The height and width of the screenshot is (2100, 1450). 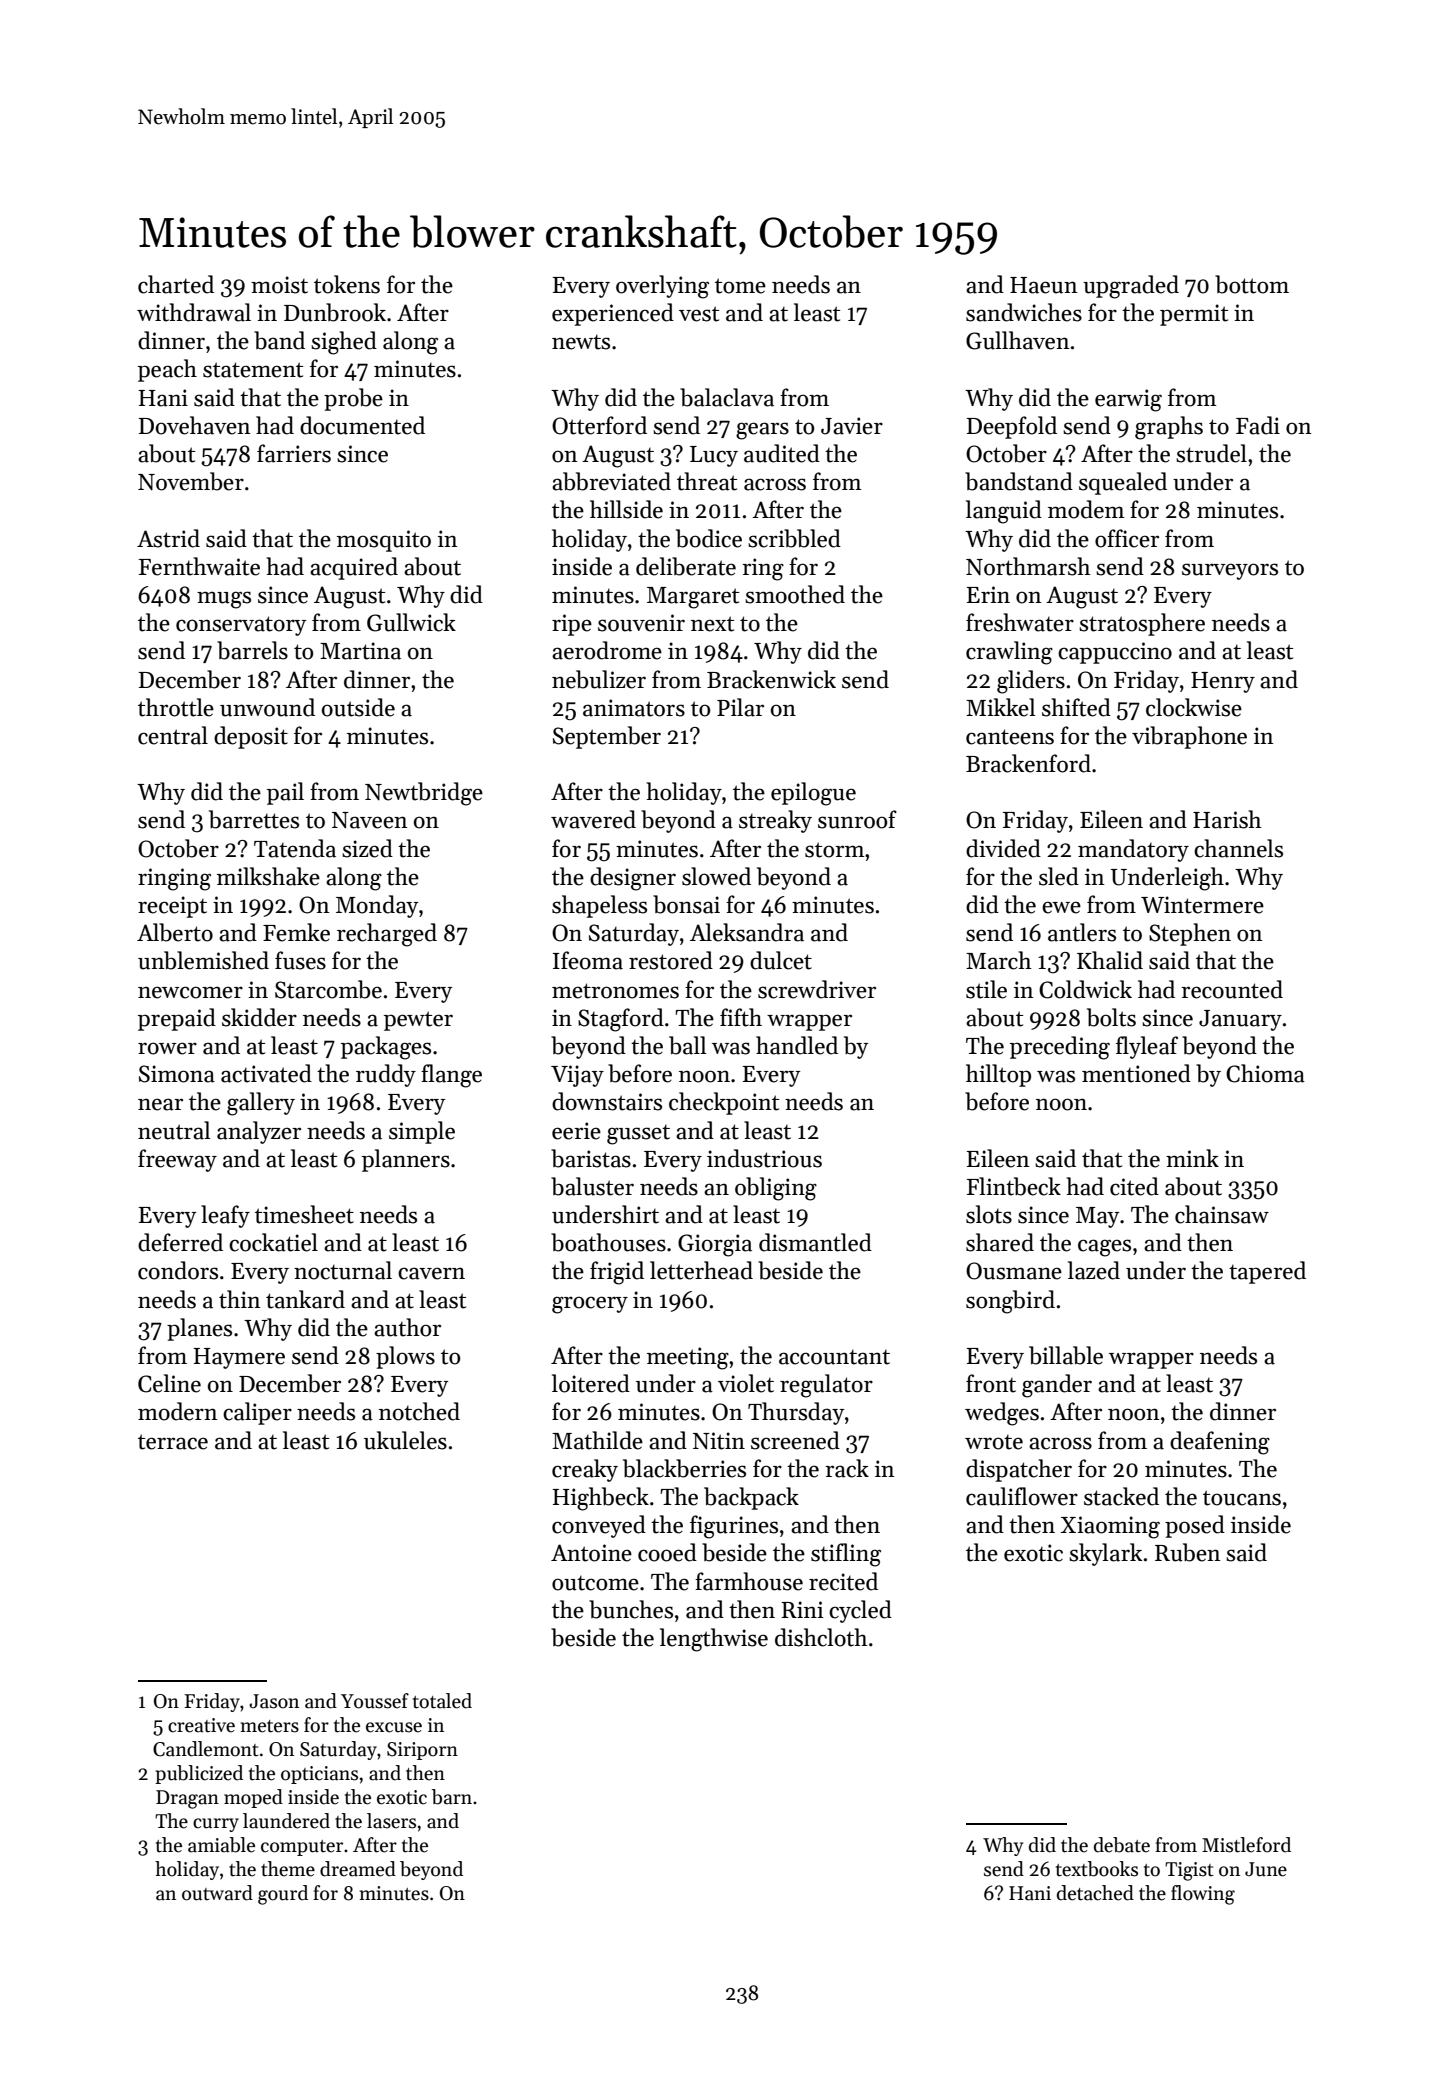 What do you see at coordinates (176, 284) in the screenshot?
I see `charted` at bounding box center [176, 284].
